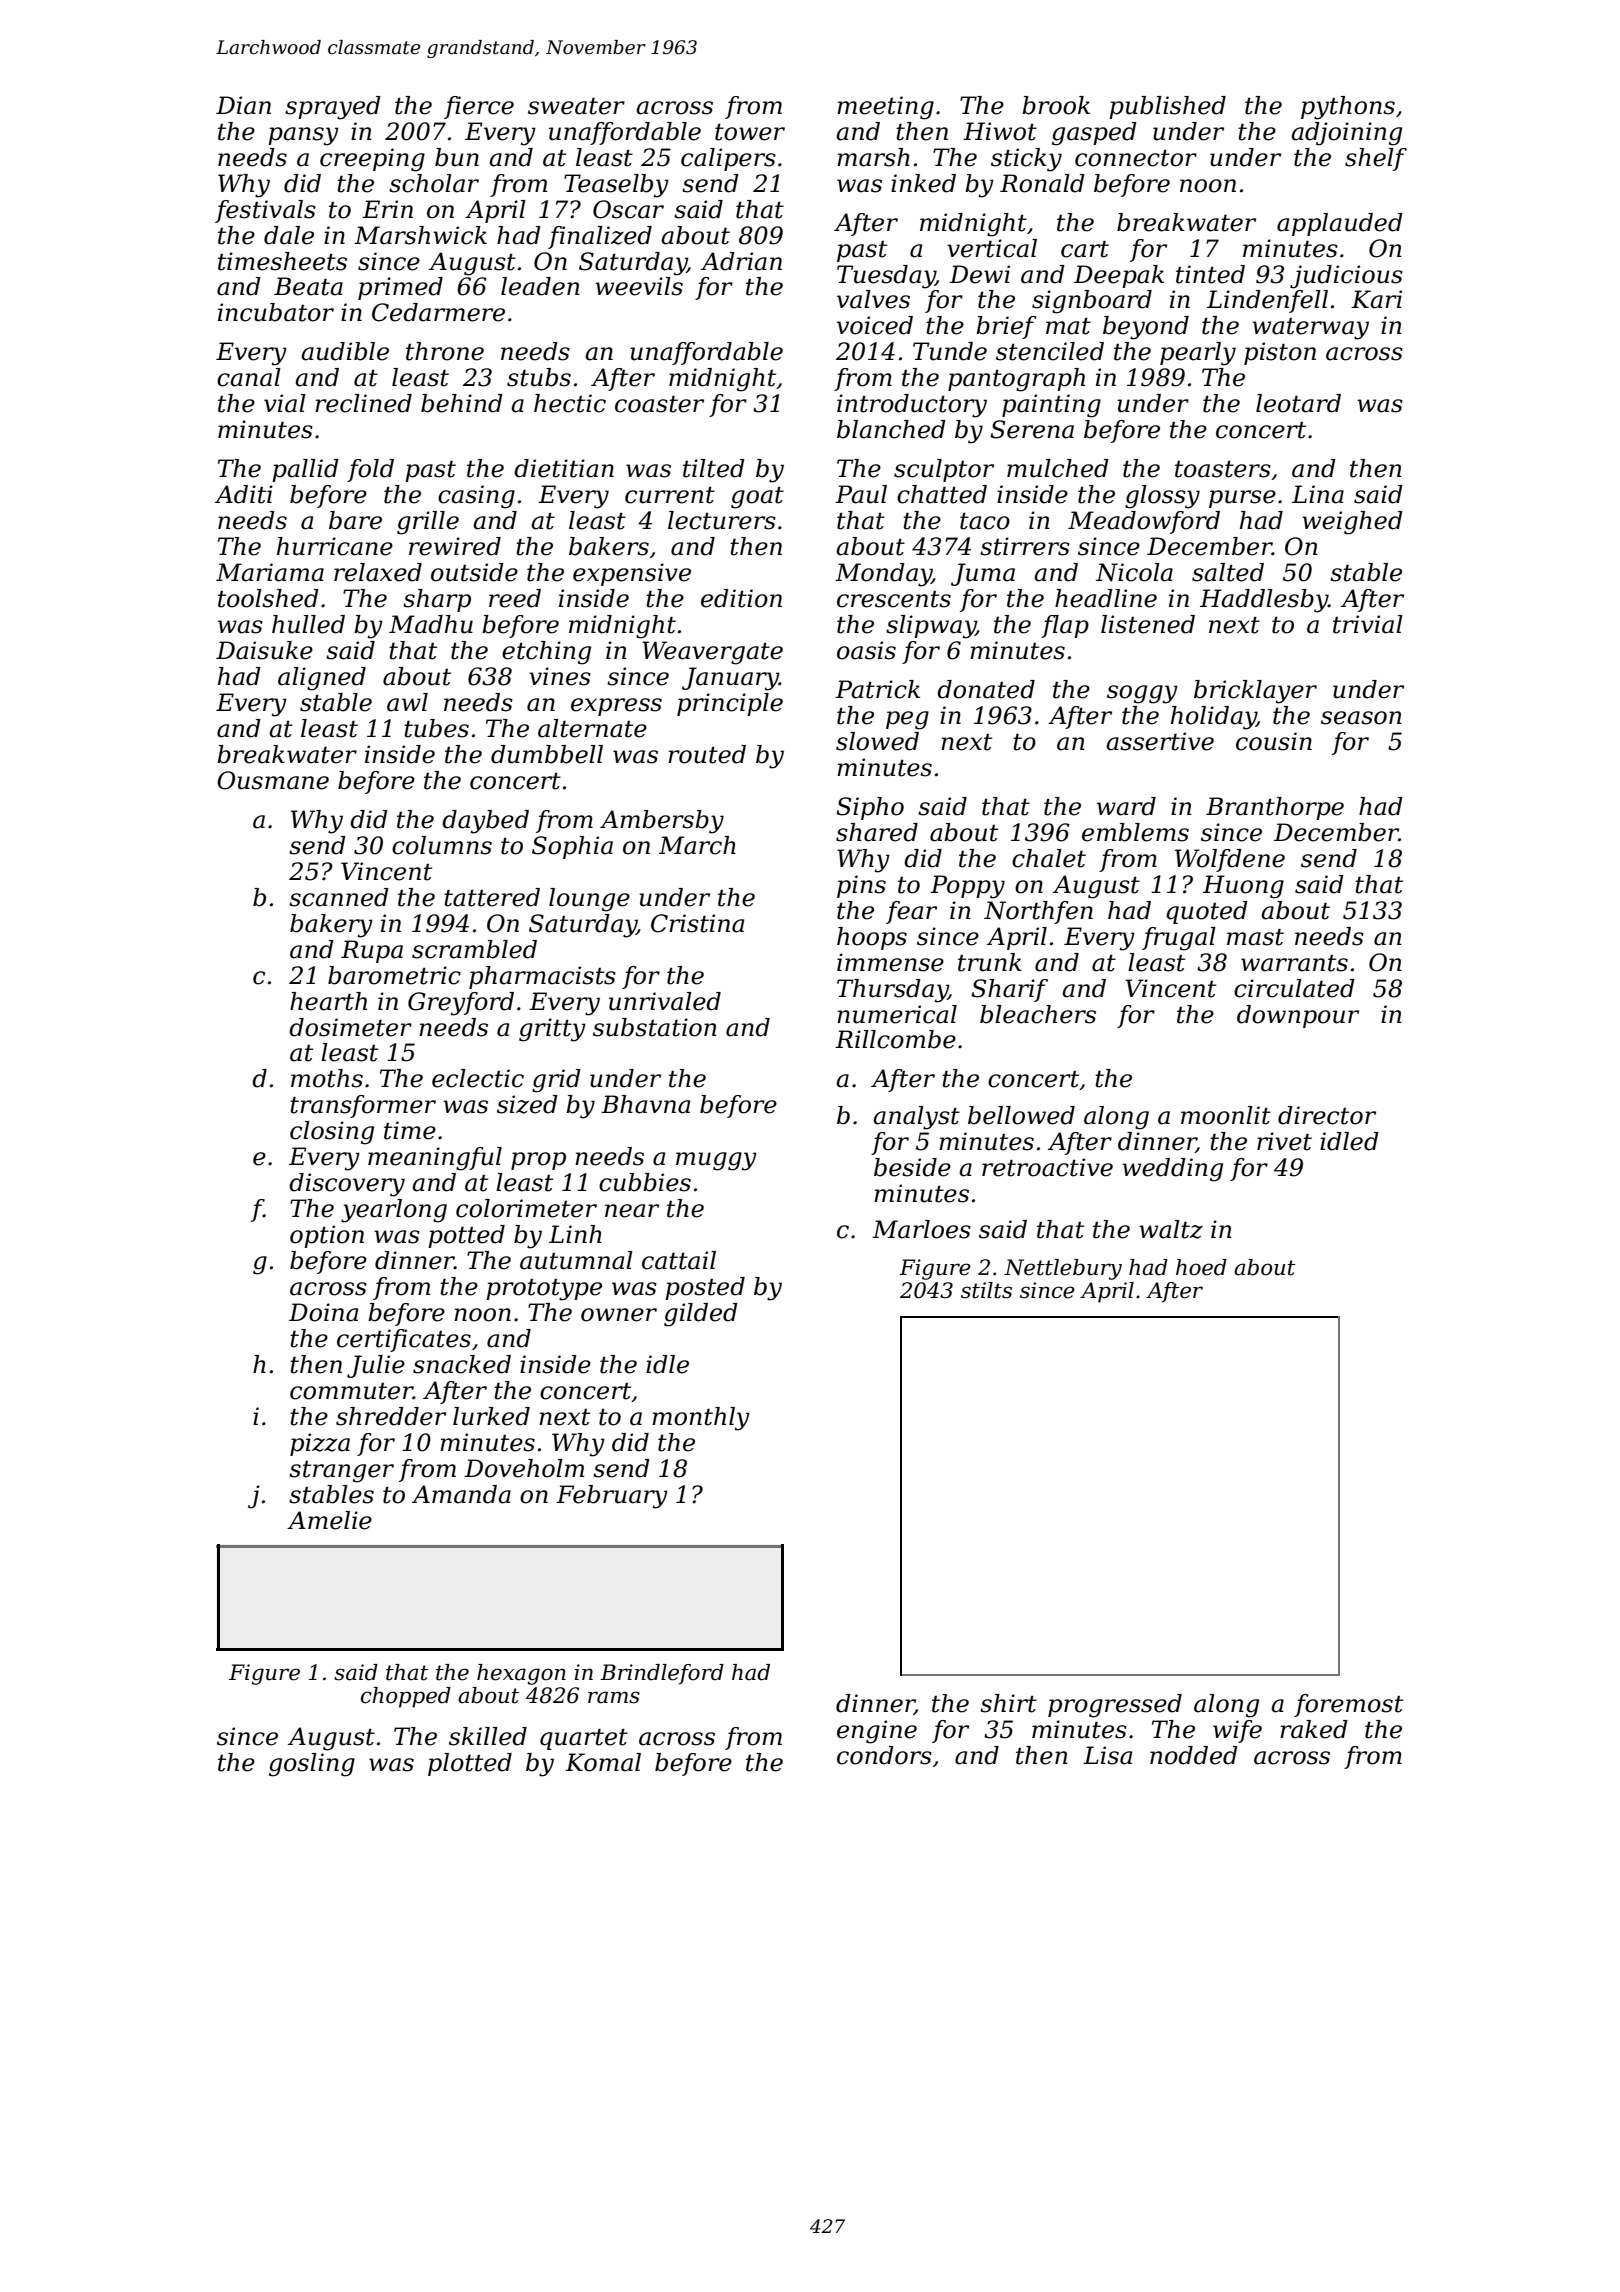 This screenshot has width=1620, height=2292. What do you see at coordinates (1201, 1267) in the screenshot?
I see `hoed` at bounding box center [1201, 1267].
